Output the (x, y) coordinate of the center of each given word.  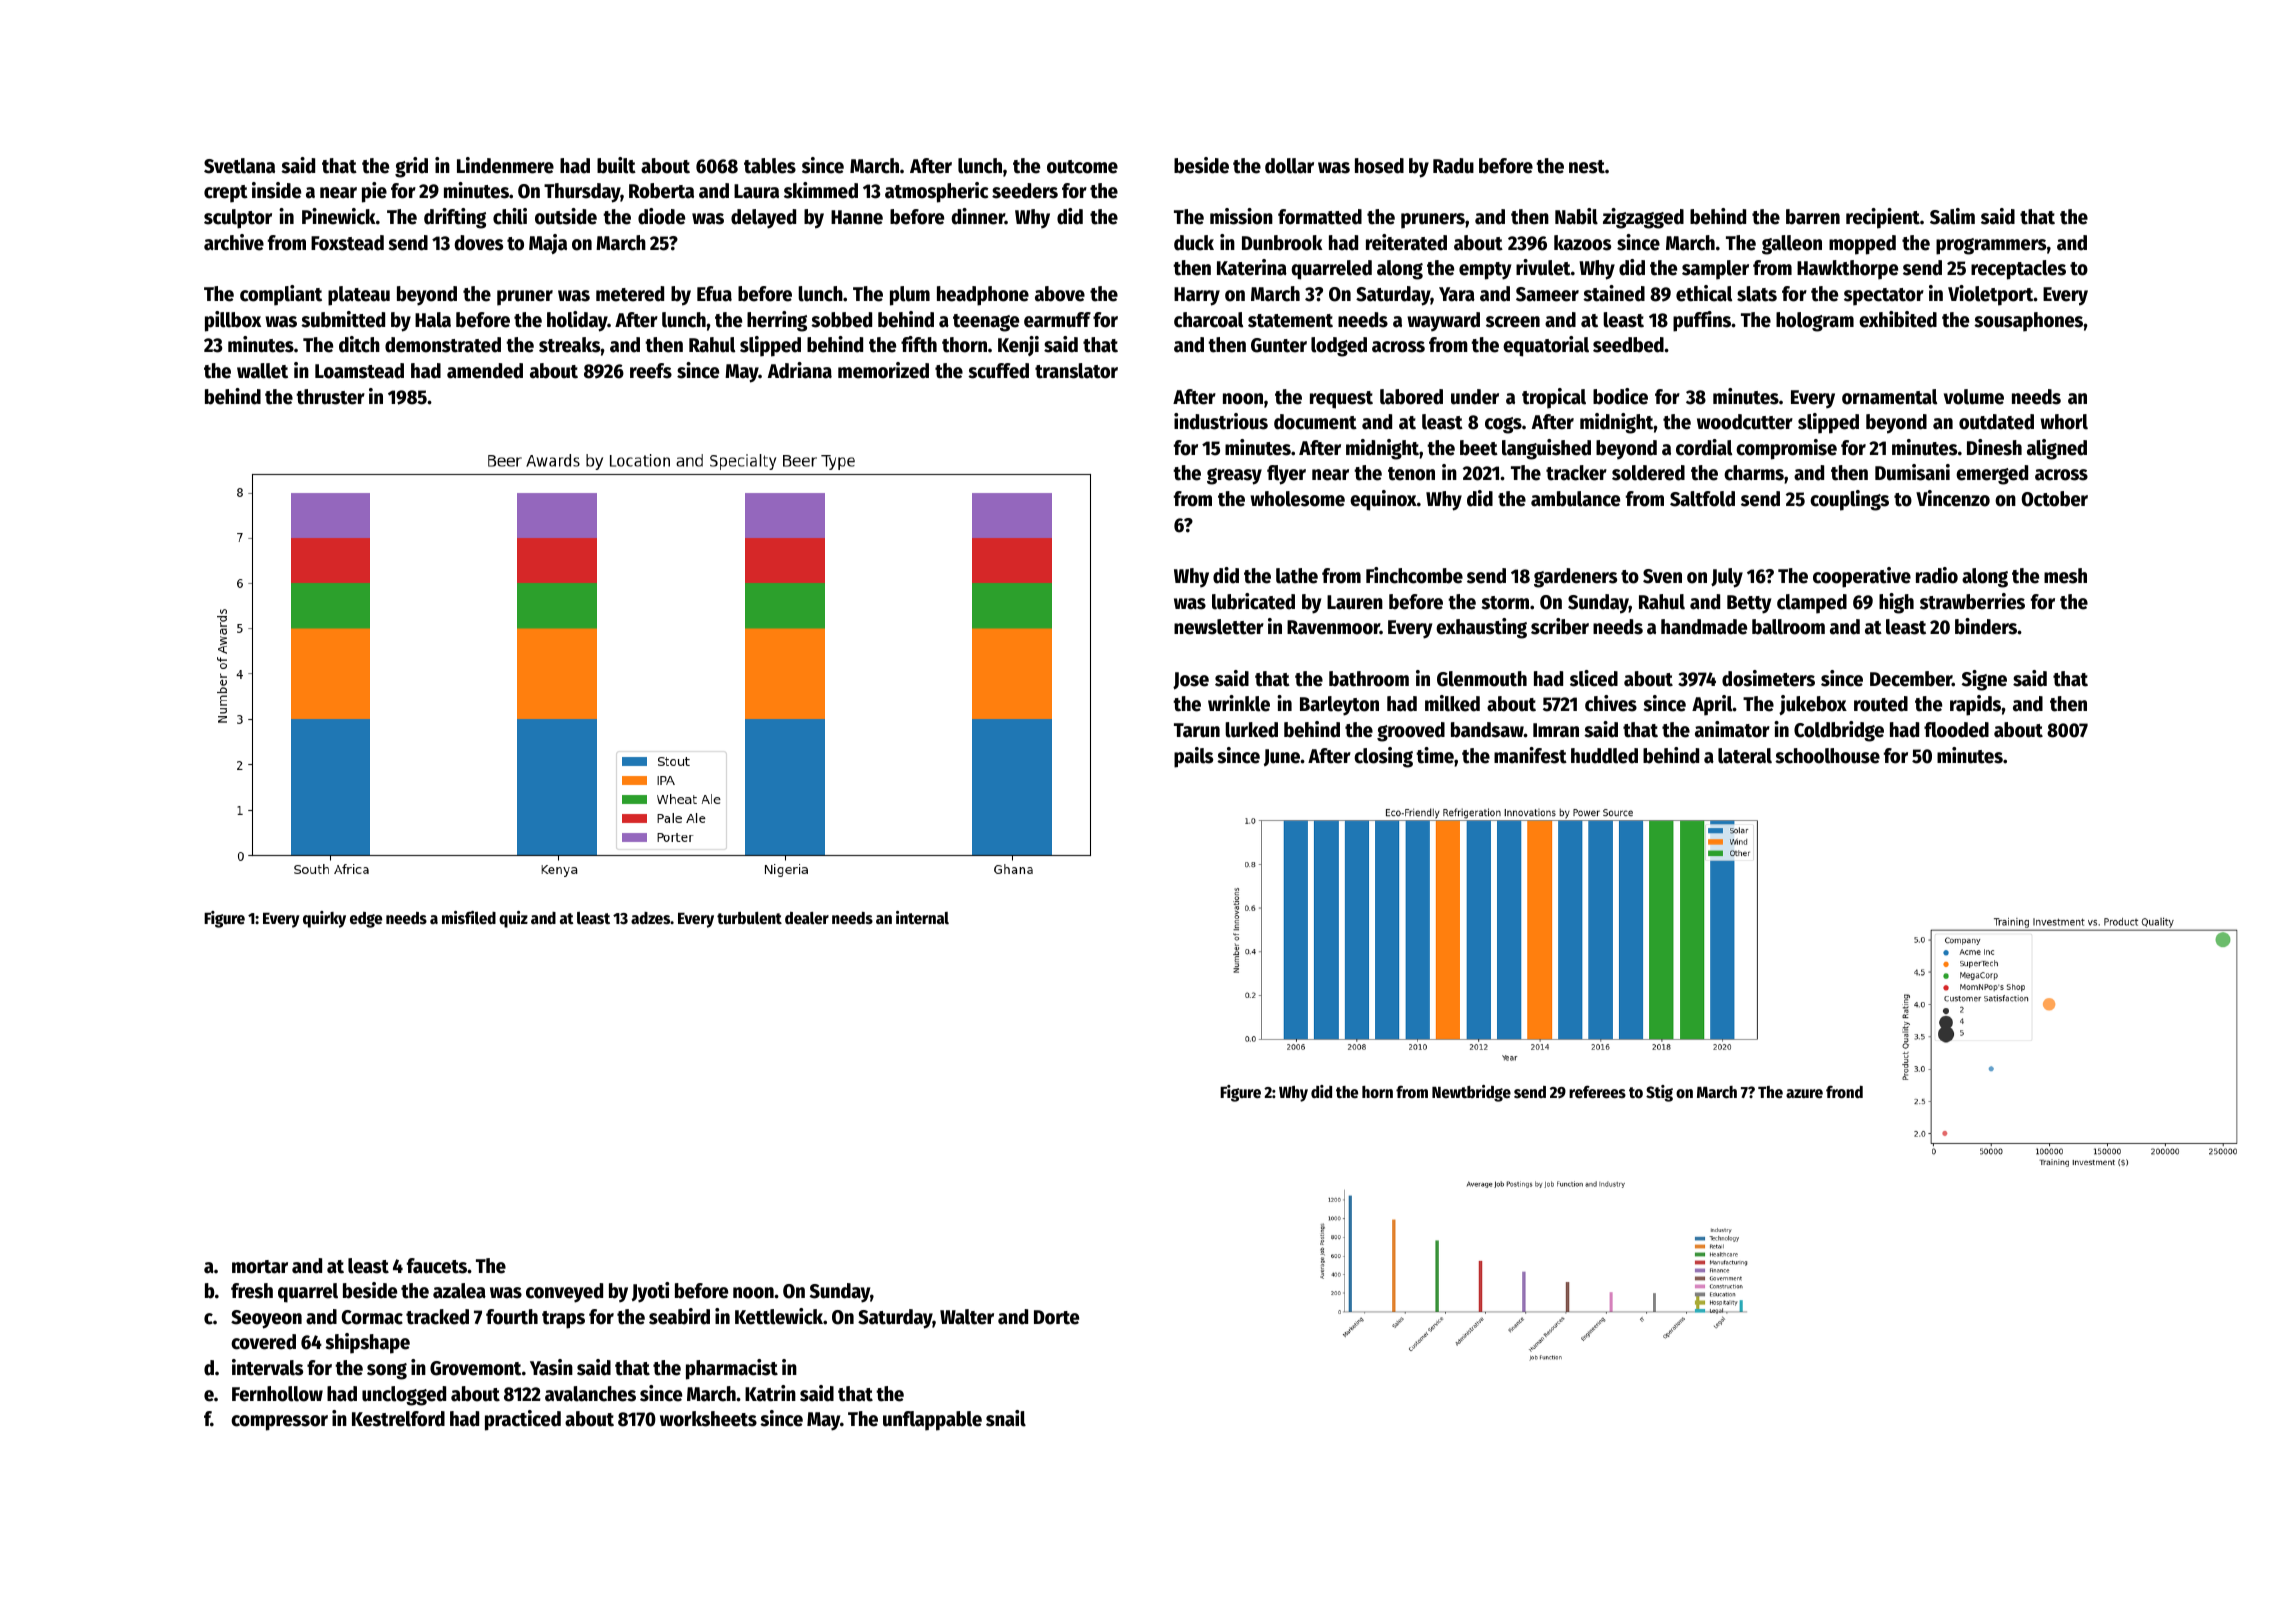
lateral (1745, 756)
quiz (513, 919)
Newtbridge (1471, 1093)
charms (1754, 473)
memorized (883, 370)
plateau (359, 296)
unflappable (932, 1421)
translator (1076, 371)
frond (1844, 1092)
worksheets (708, 1419)
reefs (651, 371)
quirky (324, 919)
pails (1193, 757)
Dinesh (1994, 447)
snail (1006, 1418)
